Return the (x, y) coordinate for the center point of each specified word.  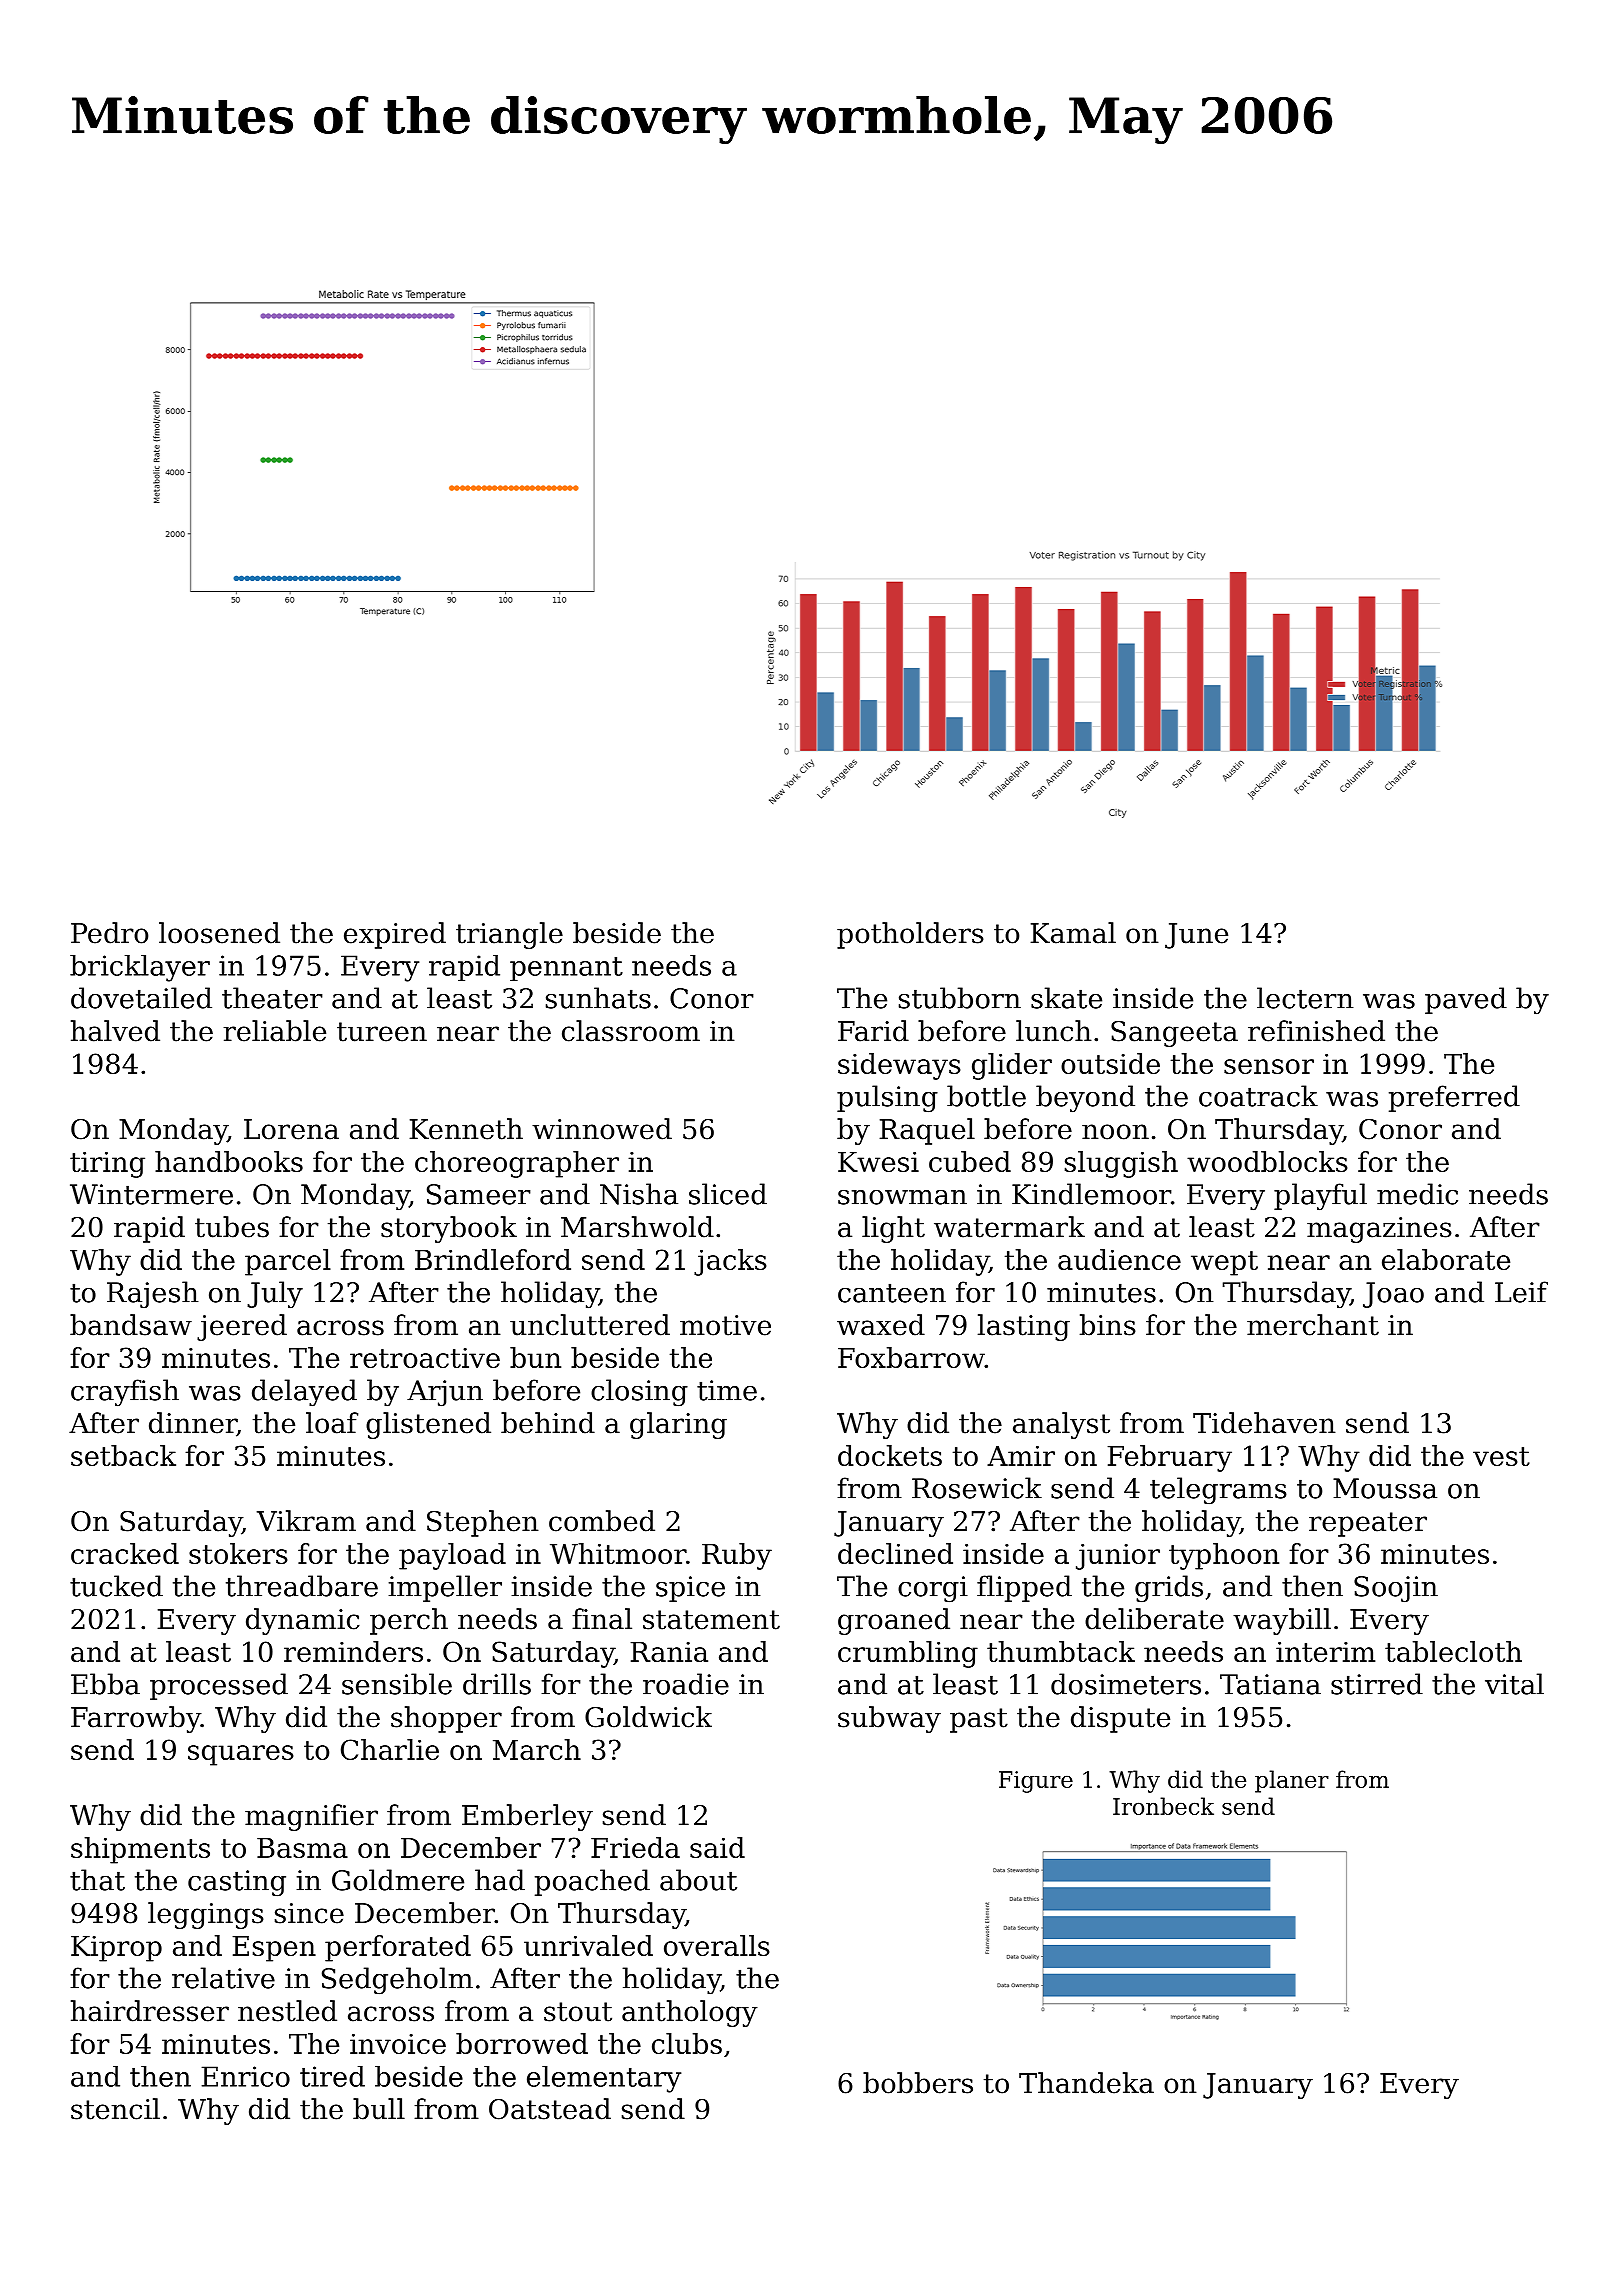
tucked (116, 1586)
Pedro (109, 933)
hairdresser (150, 2011)
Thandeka (1086, 2083)
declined (895, 1553)
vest (1501, 1456)
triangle (509, 935)
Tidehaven (1264, 1423)
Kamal (1073, 933)
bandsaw (131, 1325)
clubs (687, 2043)
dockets (890, 1455)
